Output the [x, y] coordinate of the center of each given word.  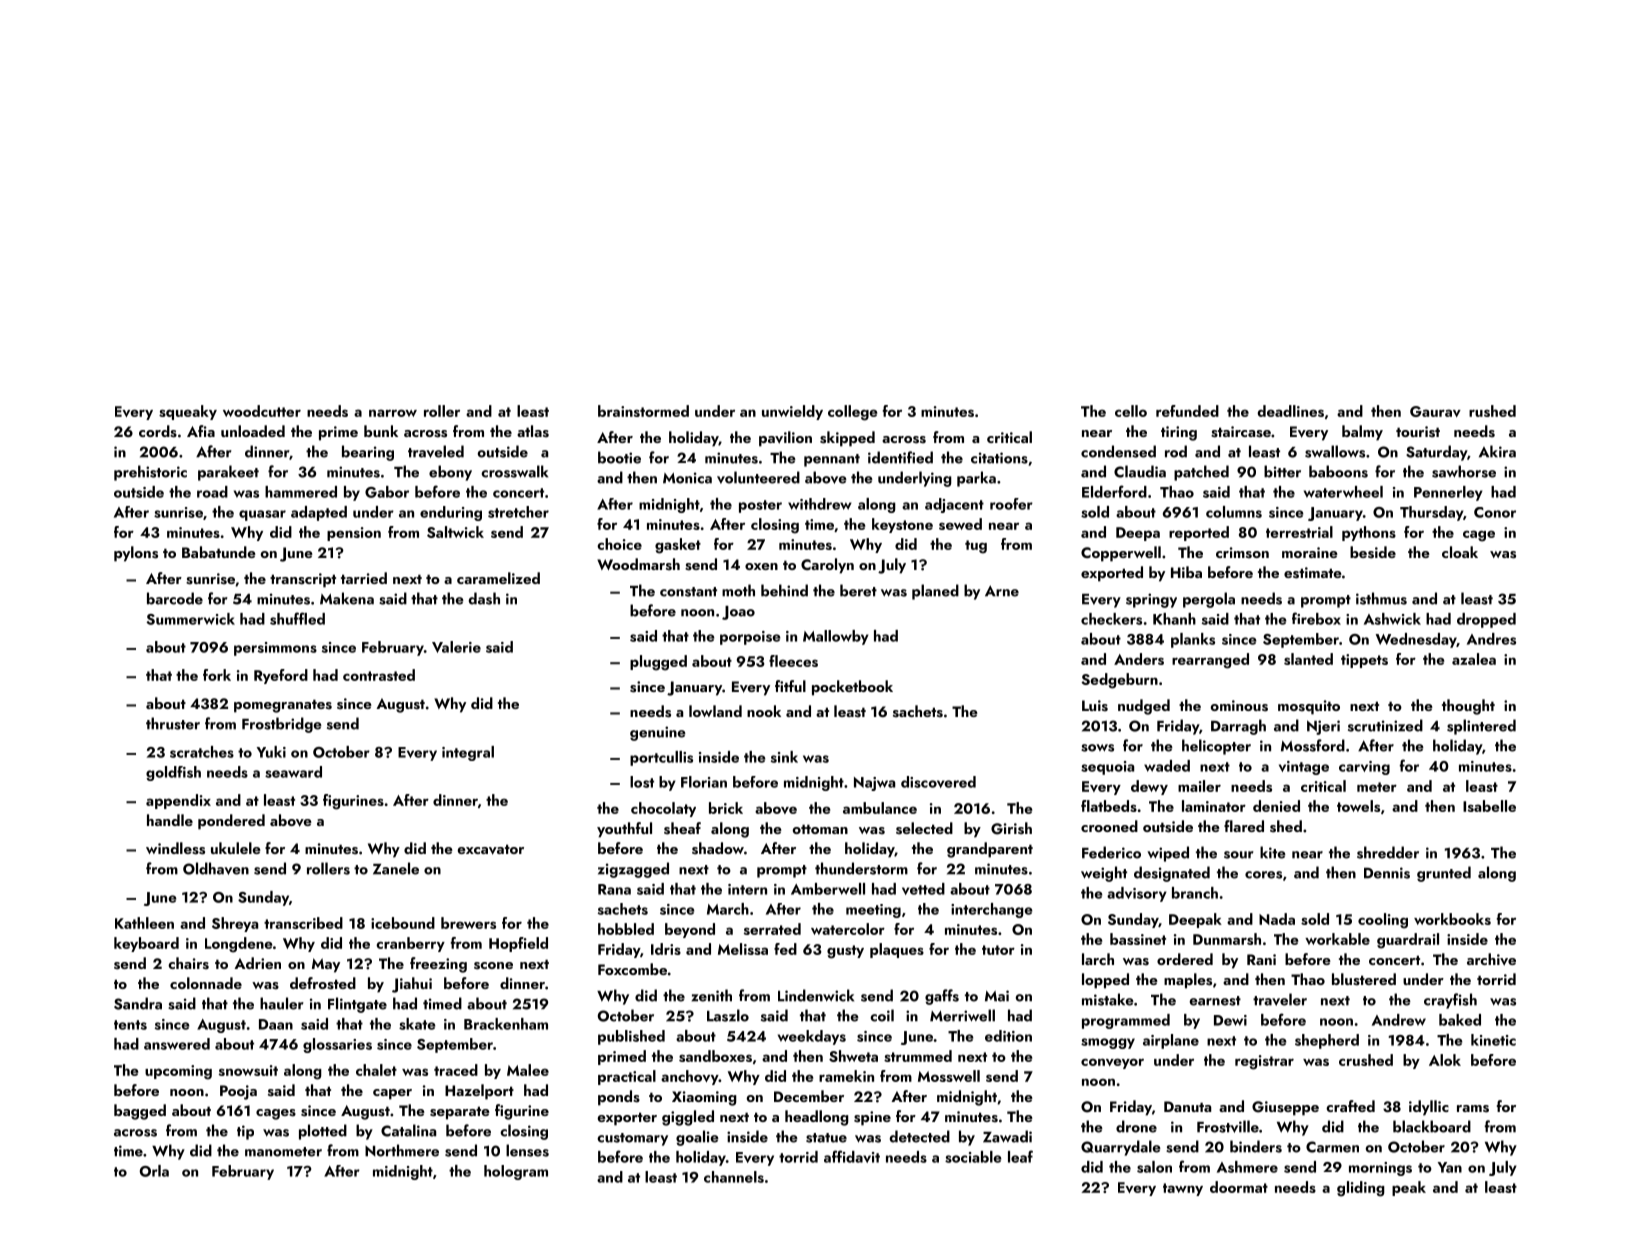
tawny [1183, 1189]
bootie [619, 457]
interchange [992, 910]
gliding [1361, 1189]
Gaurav [1435, 411]
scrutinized [1385, 725]
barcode [175, 598]
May [326, 965]
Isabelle [1489, 806]
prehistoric [150, 473]
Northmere [402, 1150]
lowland [715, 711]
